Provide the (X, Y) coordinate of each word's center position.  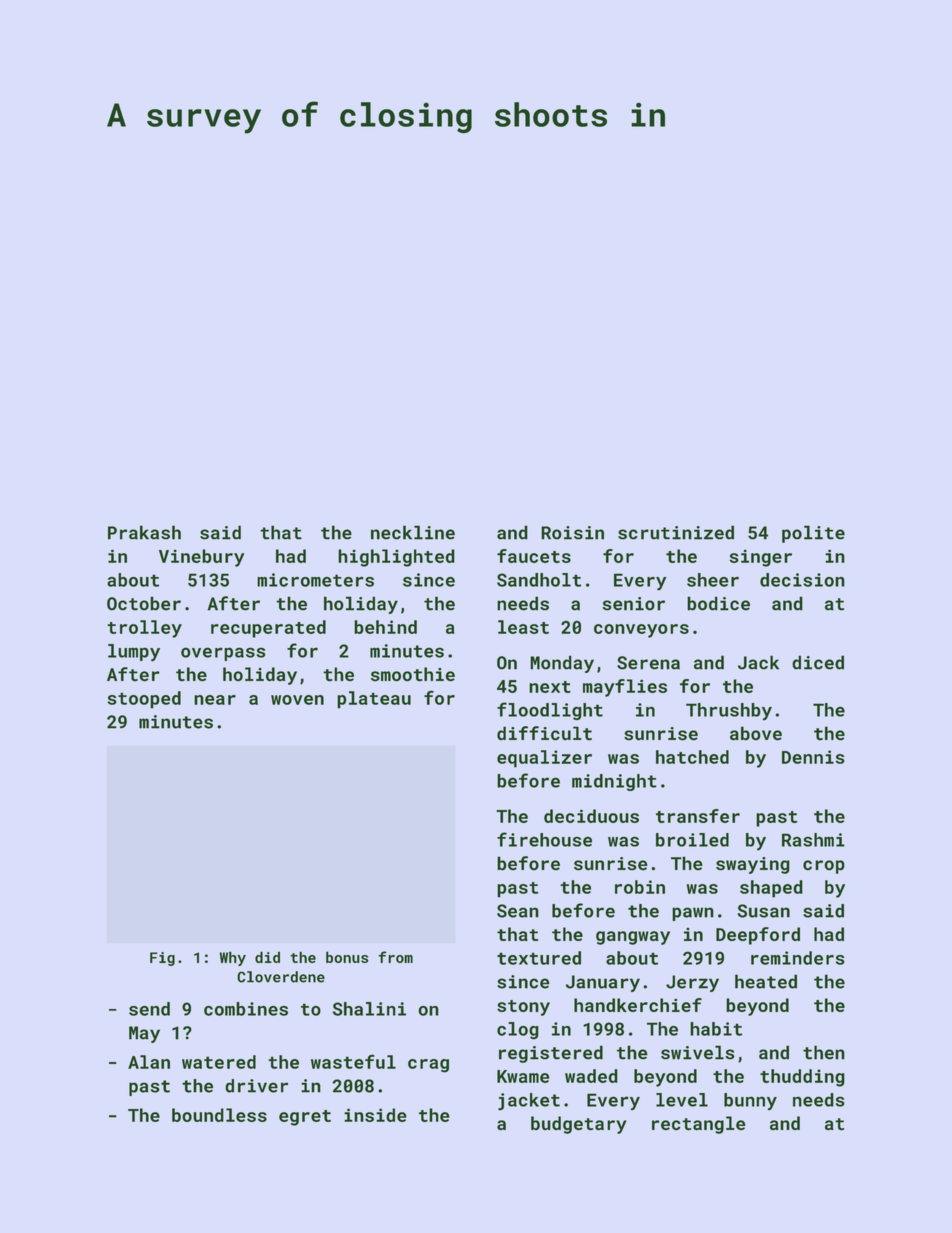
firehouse (544, 839)
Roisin (572, 533)
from (395, 957)
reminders (798, 958)
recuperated (268, 629)
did (267, 957)
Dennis (813, 757)
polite (813, 534)
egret (305, 1118)
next (550, 687)
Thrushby (729, 712)
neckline (413, 532)
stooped (144, 700)
